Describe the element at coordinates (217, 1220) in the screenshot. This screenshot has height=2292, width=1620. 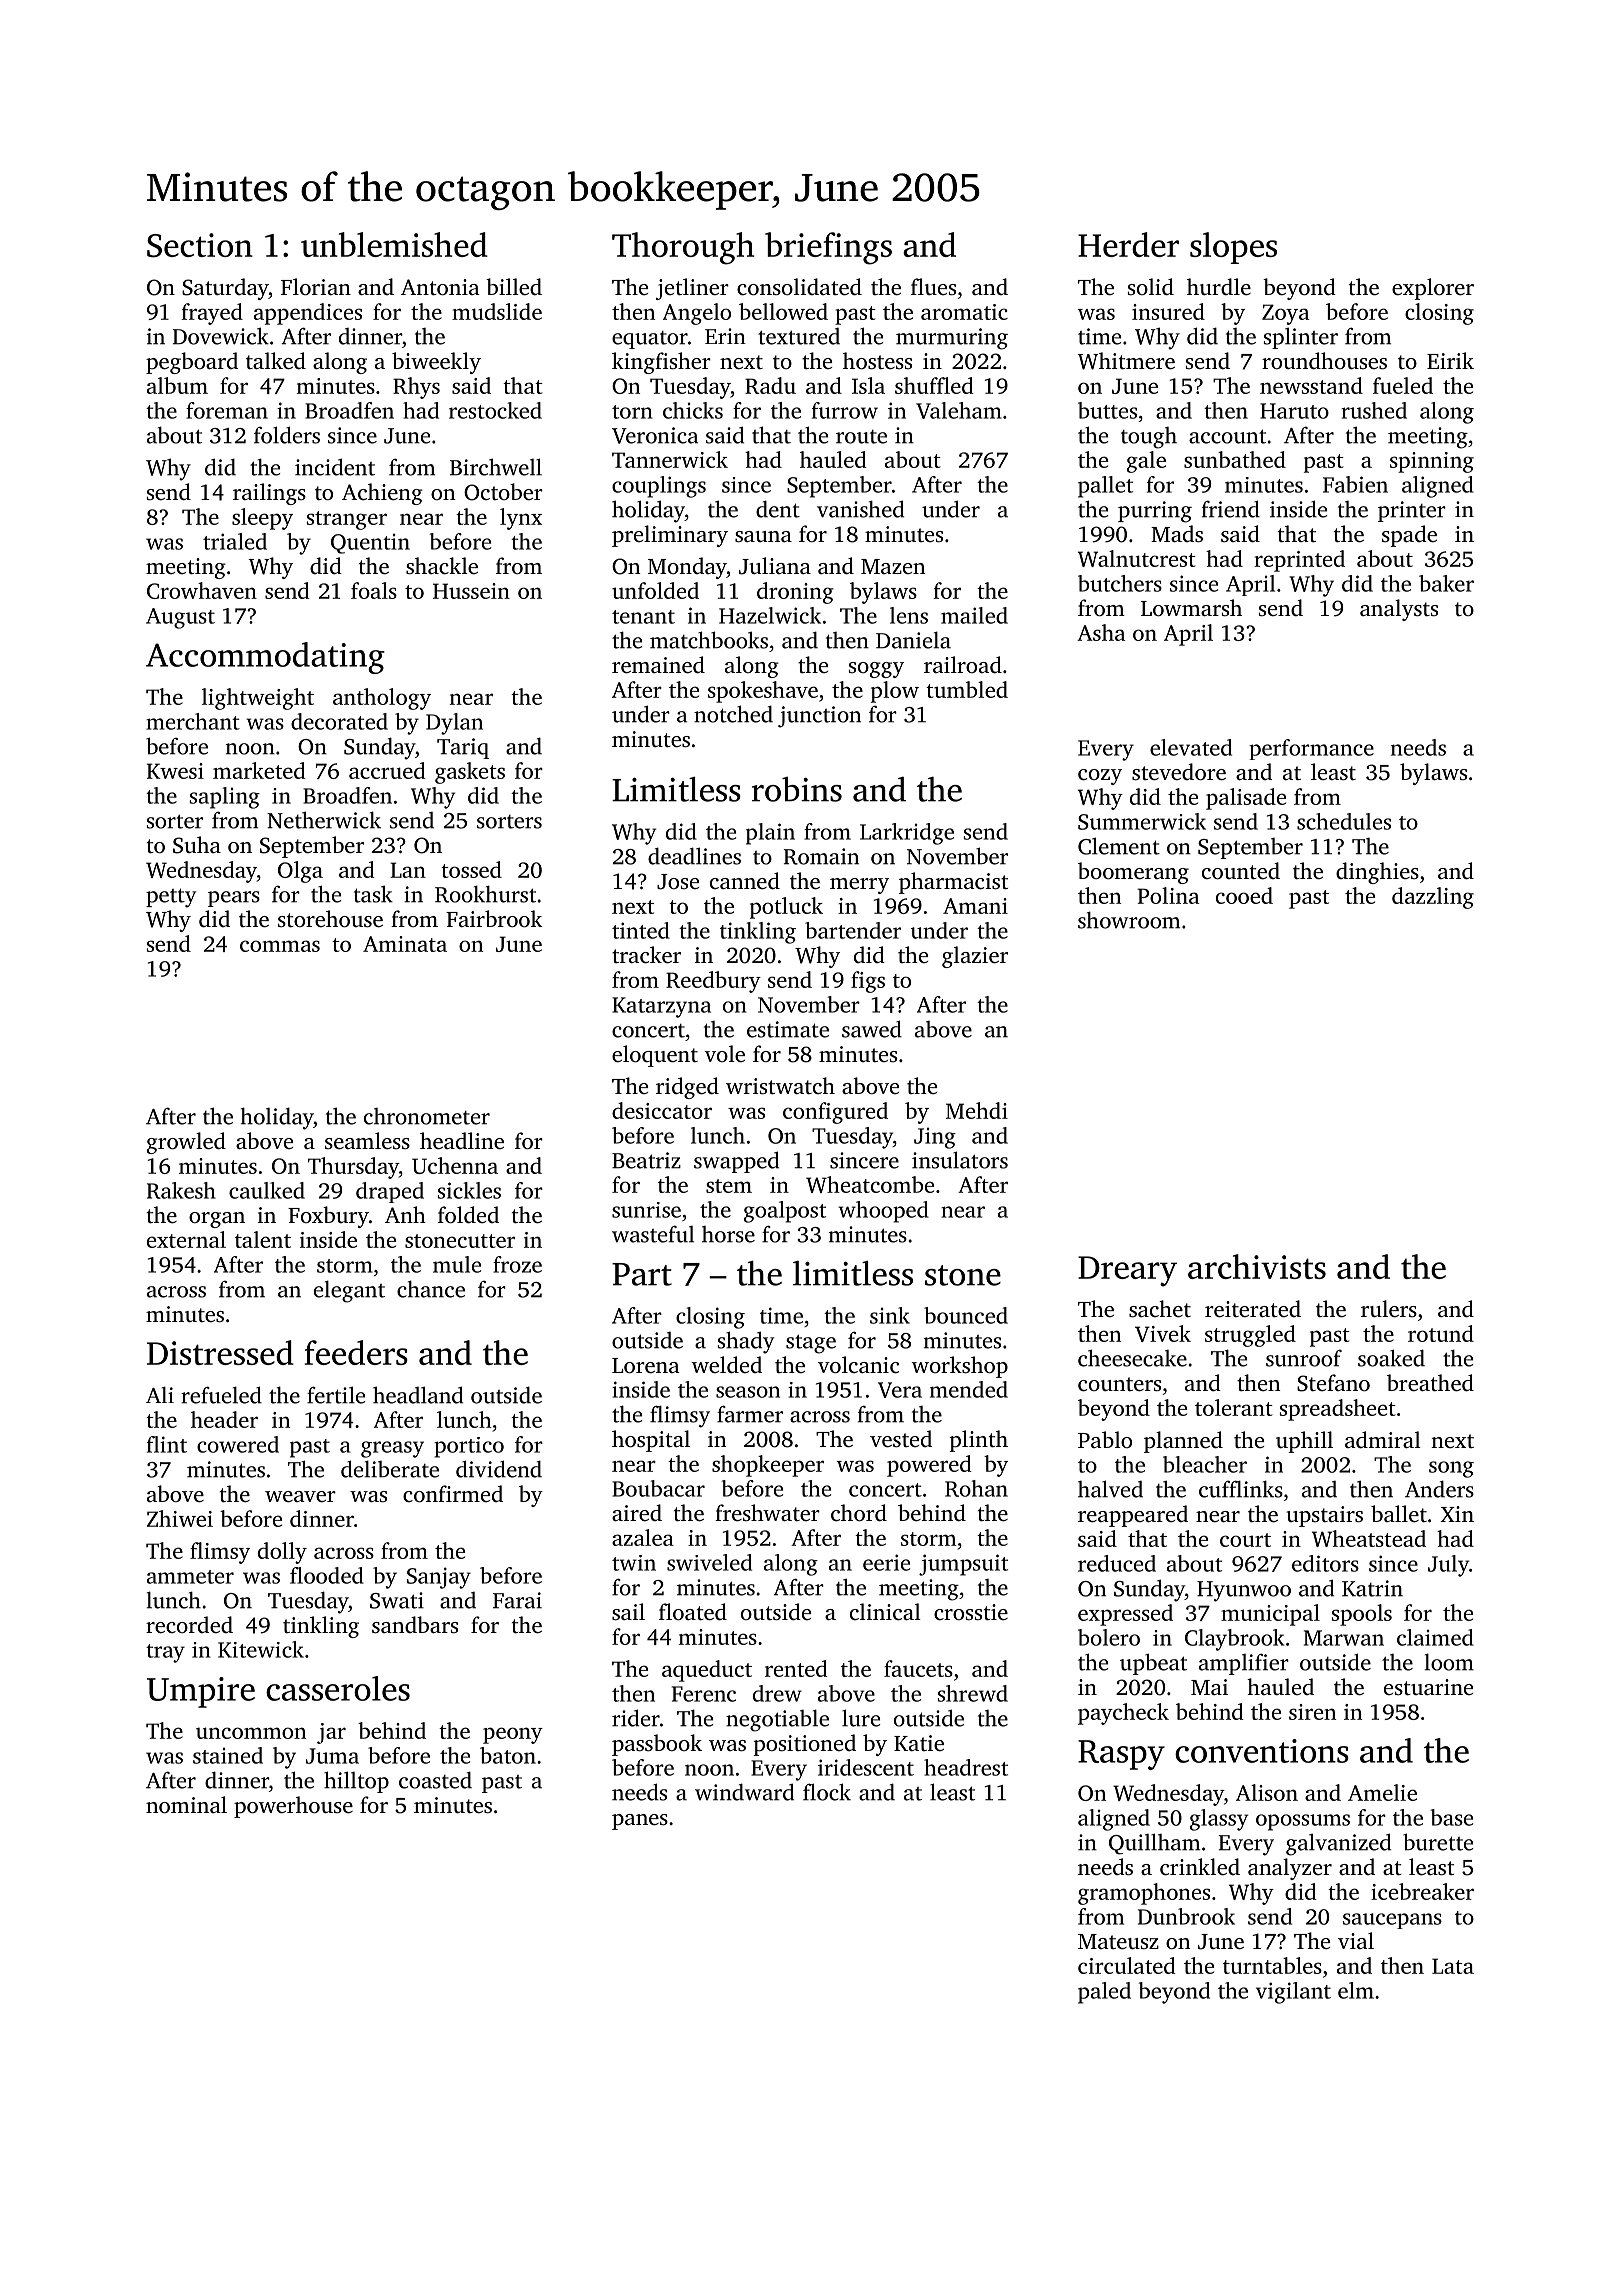
I see `organ` at that location.
